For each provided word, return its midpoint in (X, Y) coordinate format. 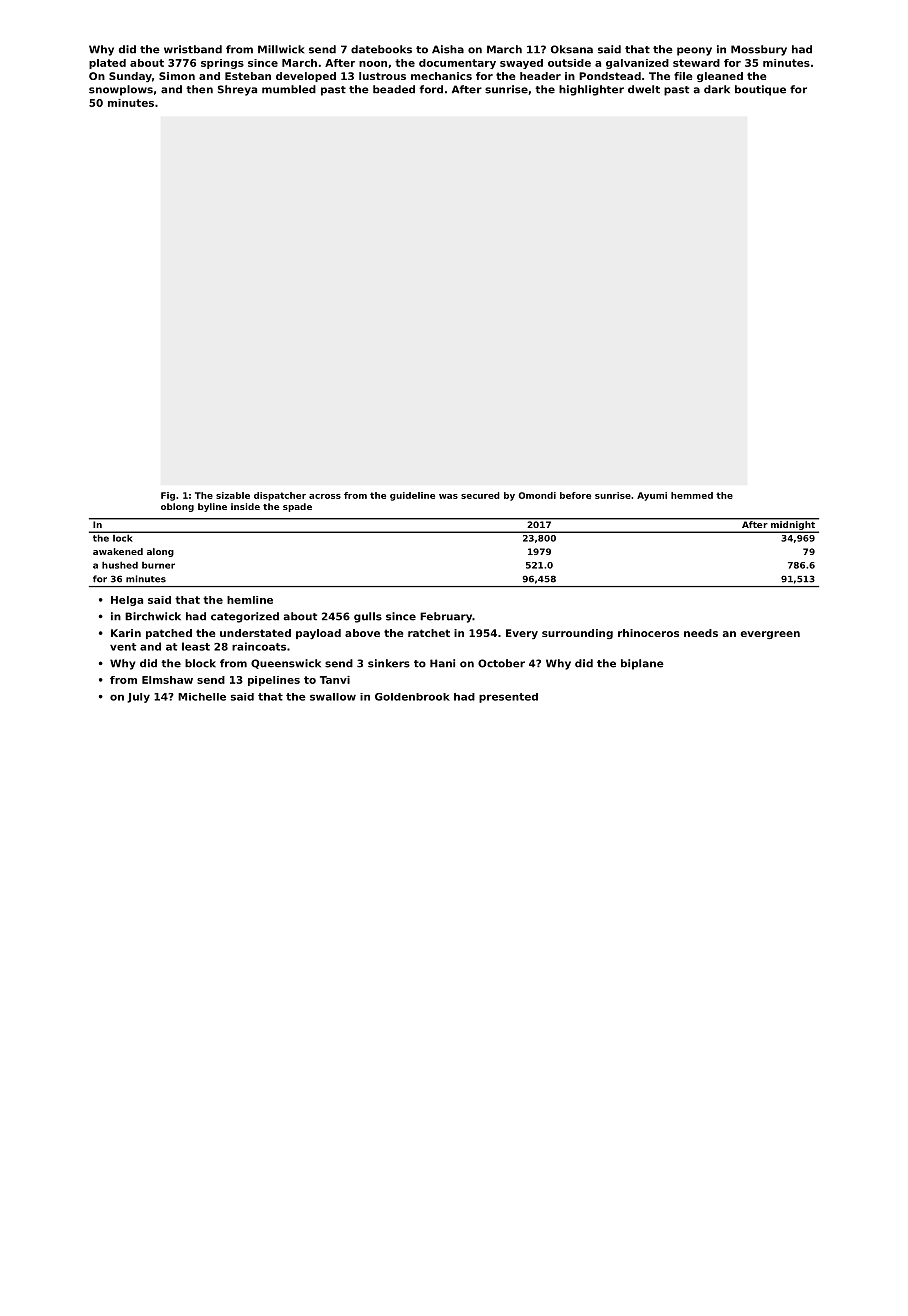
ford (431, 89)
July (138, 698)
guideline (412, 496)
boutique (760, 90)
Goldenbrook (412, 697)
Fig (168, 496)
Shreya (237, 90)
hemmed (692, 495)
